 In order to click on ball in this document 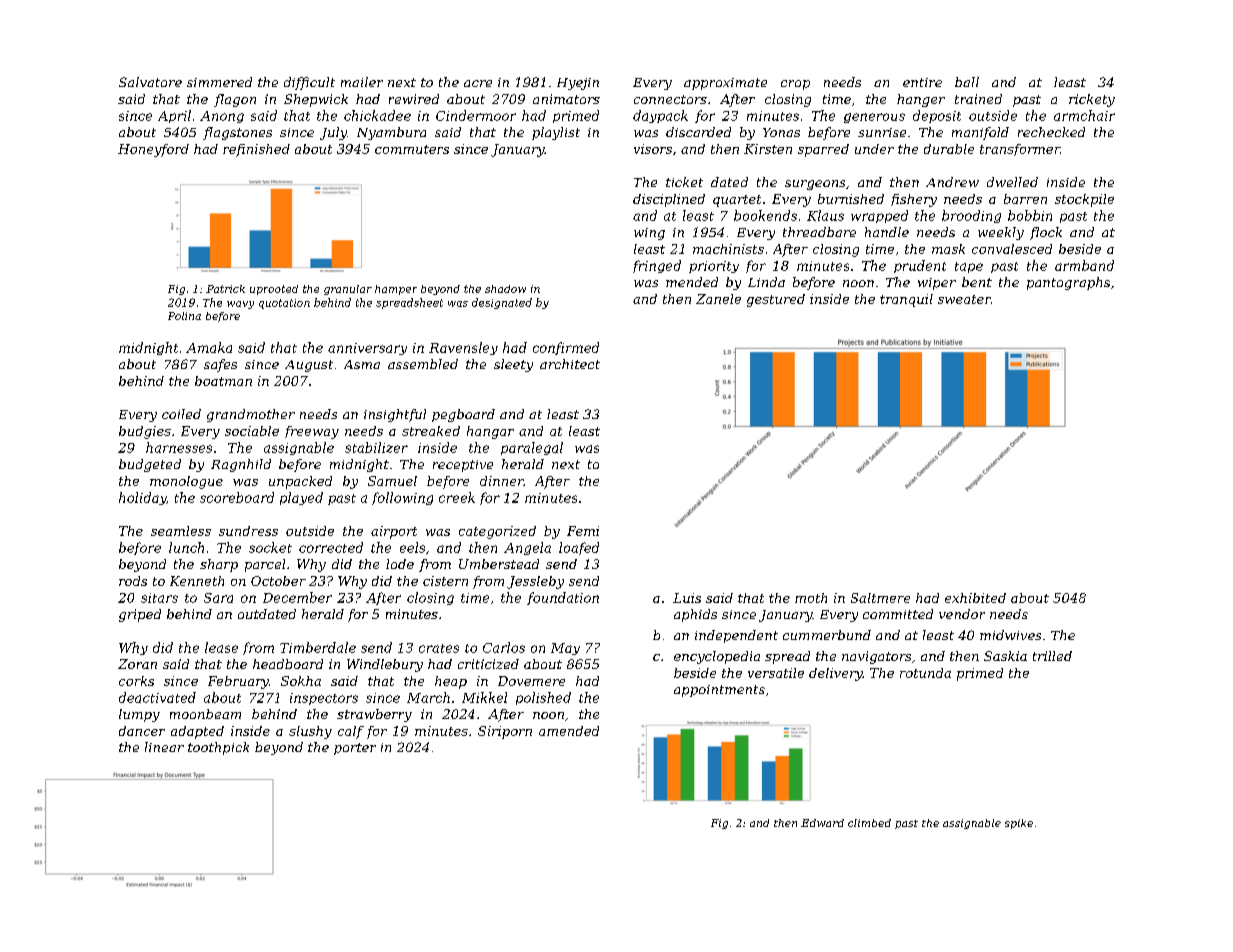, I will do `click(967, 82)`.
